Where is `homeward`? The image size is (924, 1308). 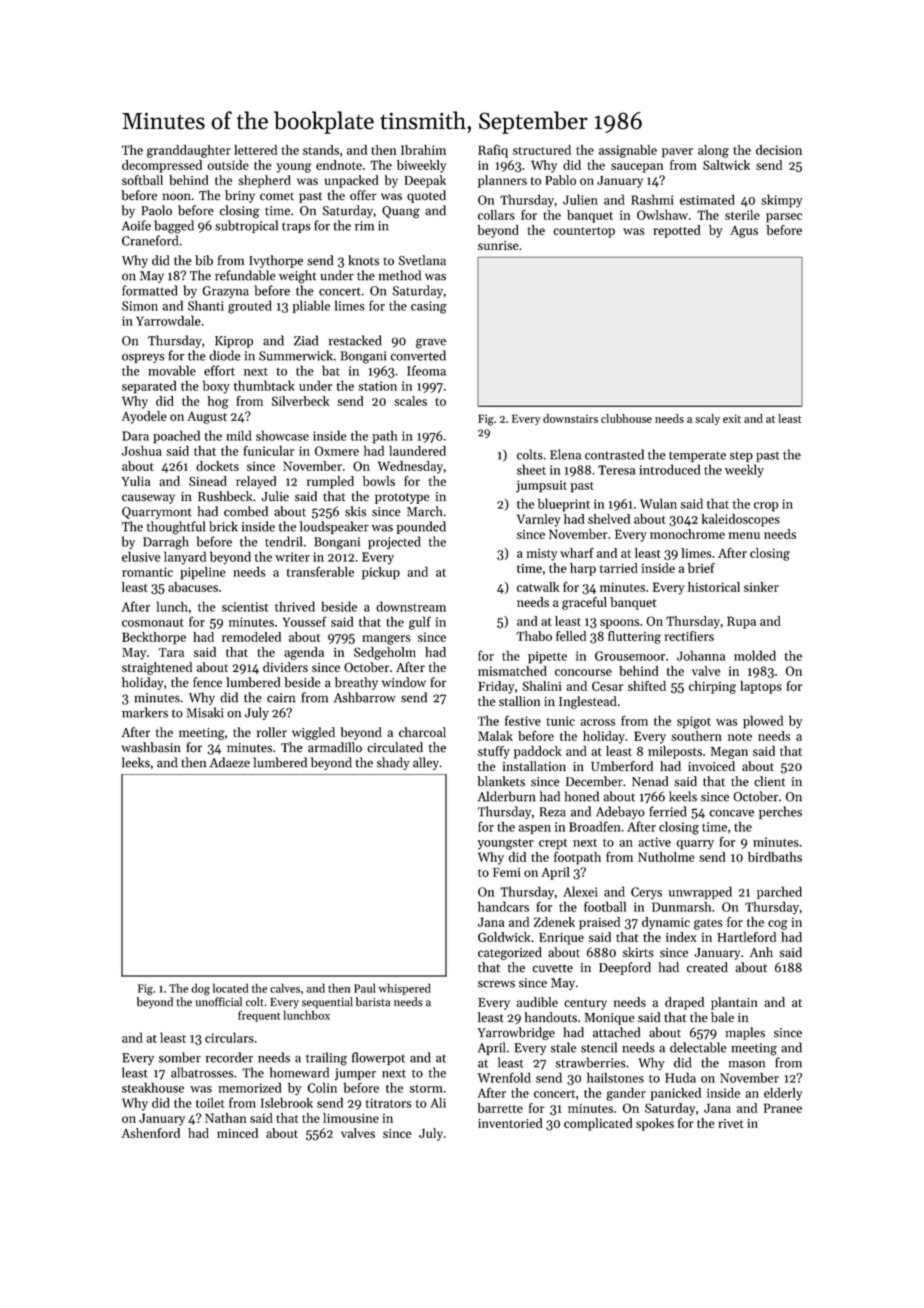
homeward is located at coordinates (299, 1072).
